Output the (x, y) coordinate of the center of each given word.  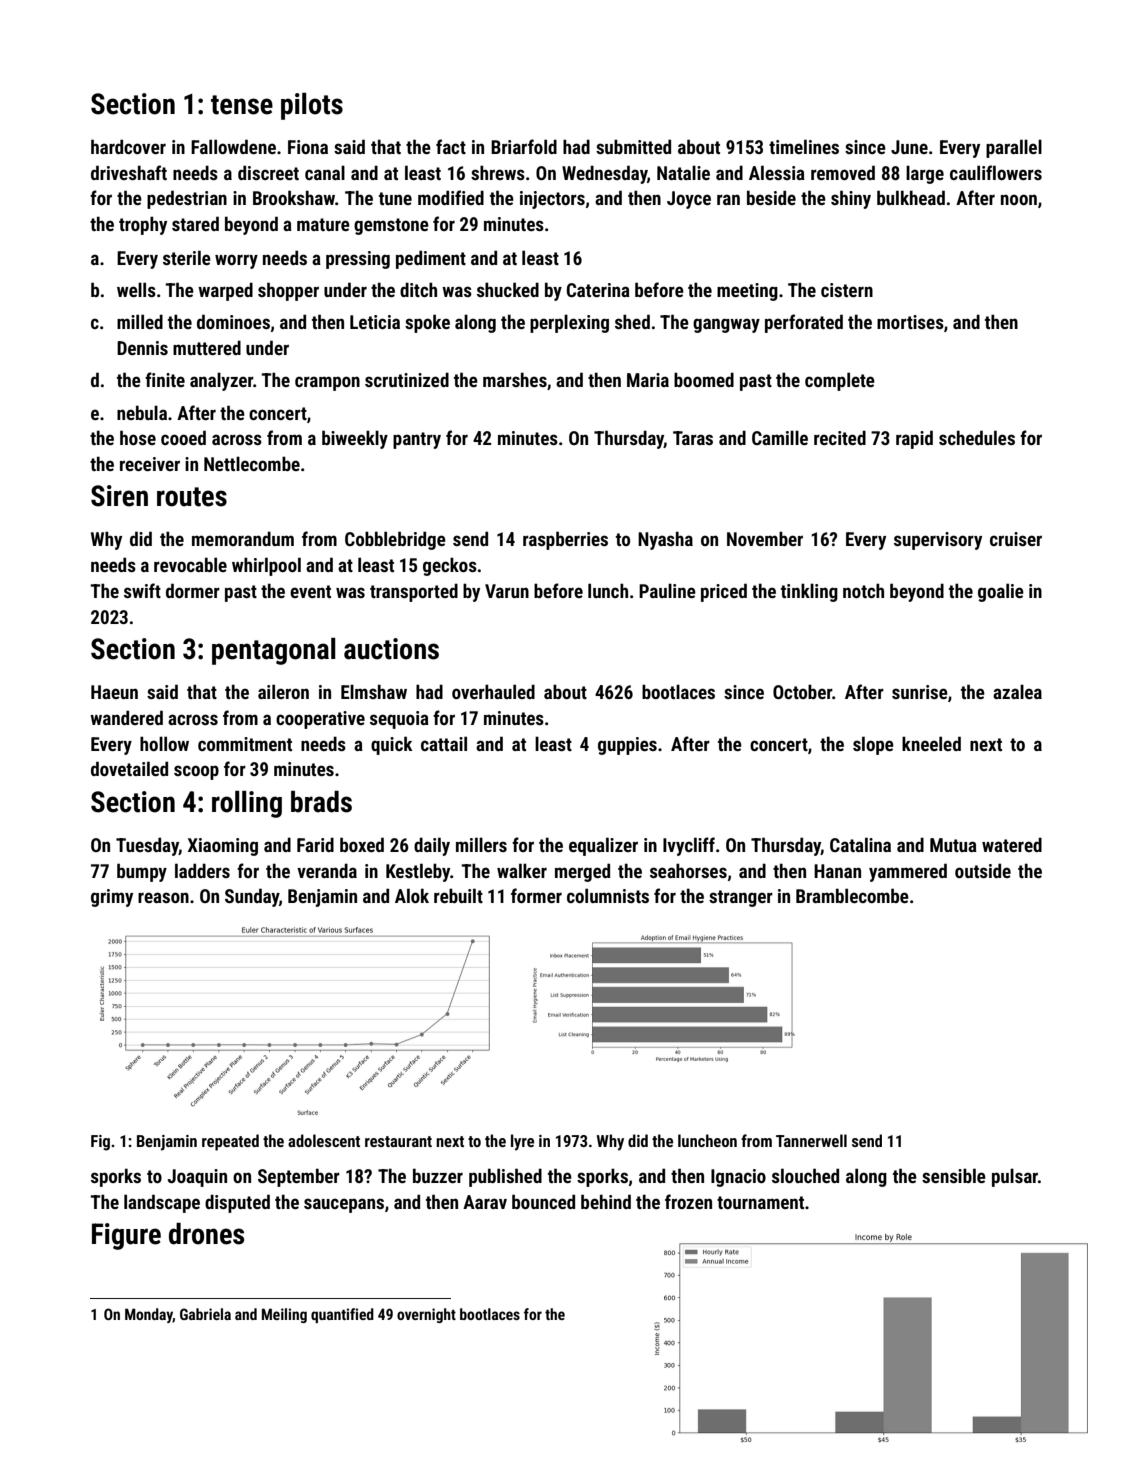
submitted (633, 146)
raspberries (565, 540)
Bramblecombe (852, 895)
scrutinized (407, 379)
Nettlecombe (252, 463)
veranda (327, 870)
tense (242, 105)
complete (840, 381)
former (536, 895)
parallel (1014, 148)
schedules (977, 437)
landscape (162, 1203)
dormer (193, 590)
